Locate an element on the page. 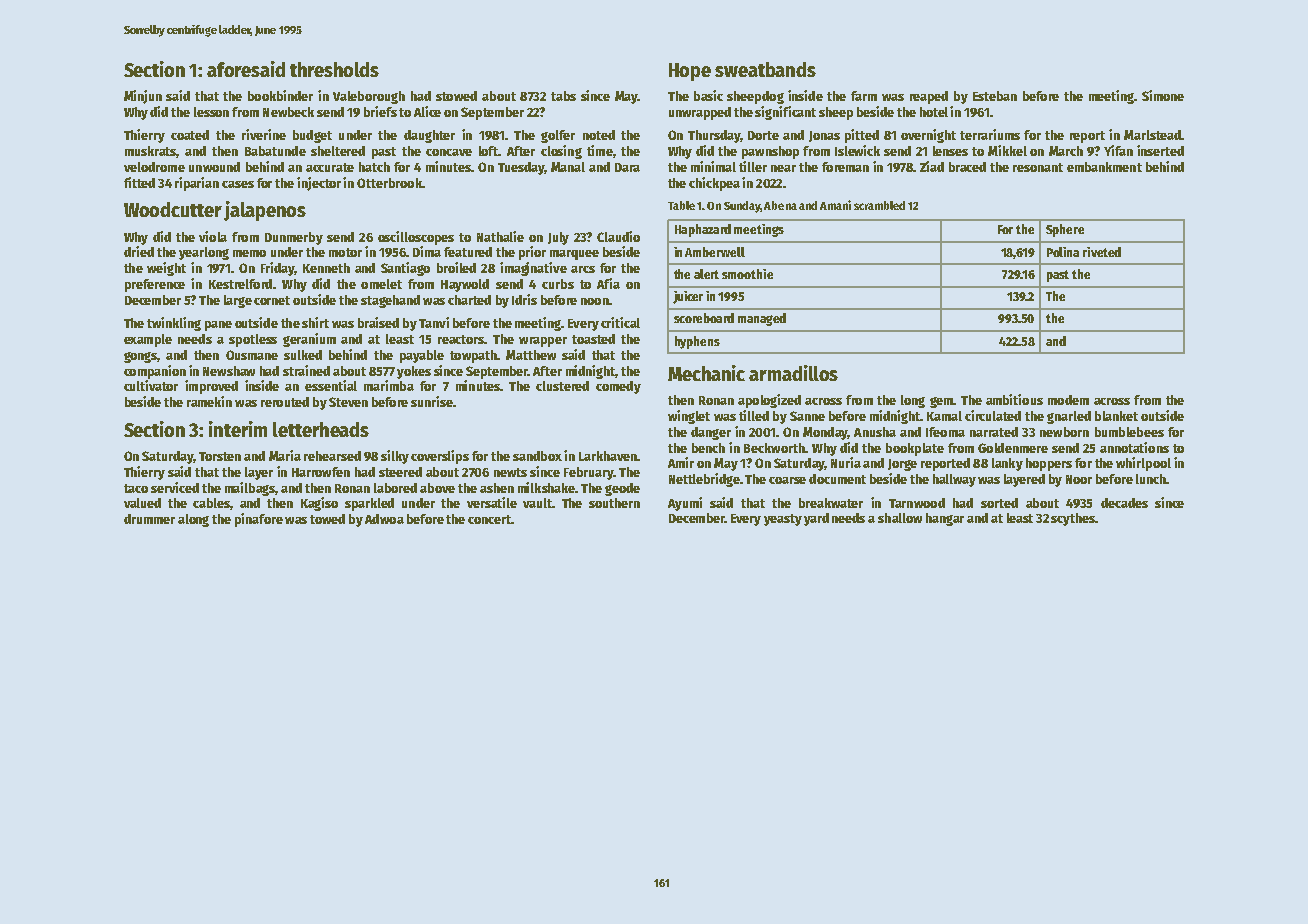 The image size is (1308, 924). Maria is located at coordinates (285, 455).
